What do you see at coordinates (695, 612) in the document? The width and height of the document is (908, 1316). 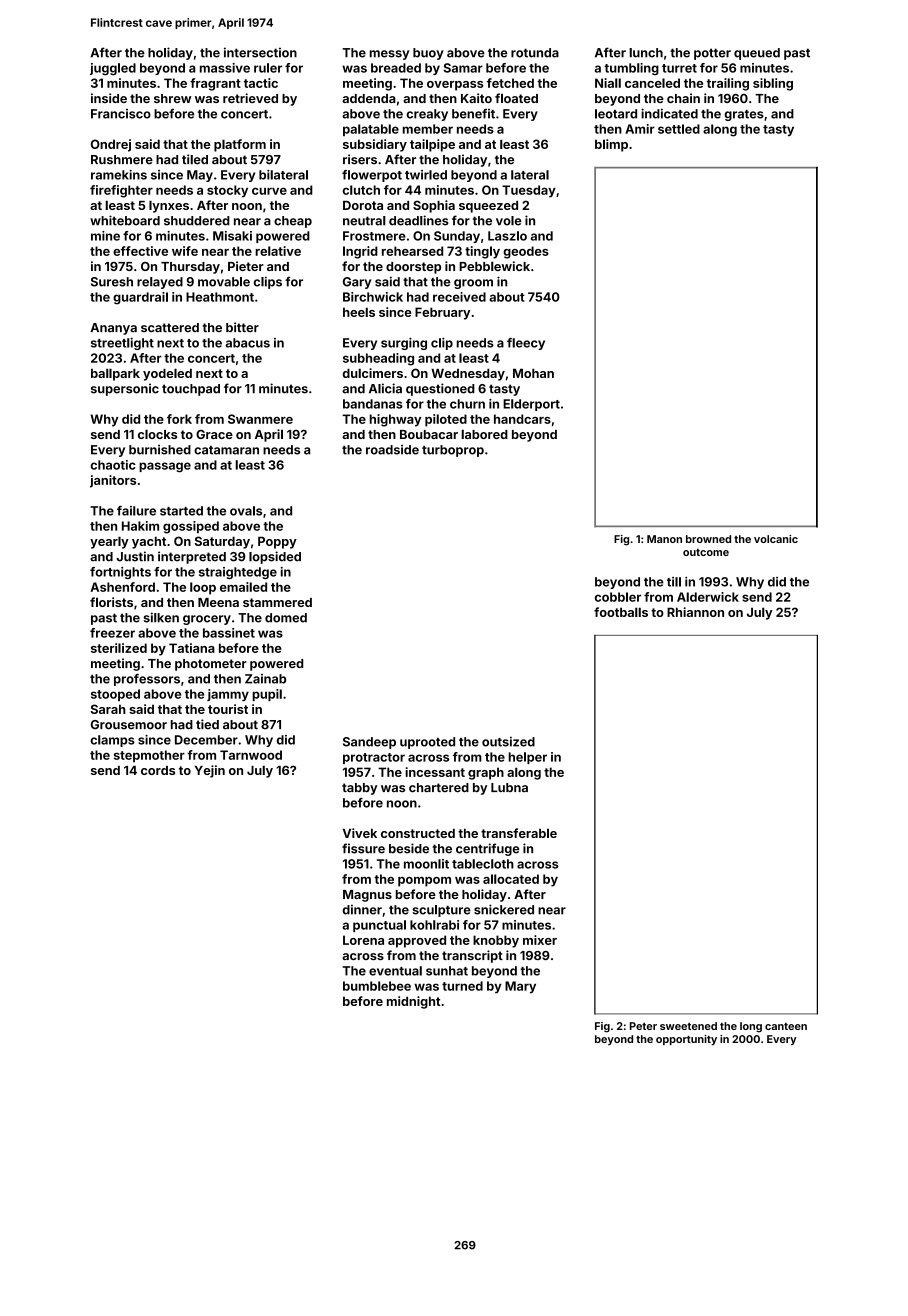 I see `Rhiannon` at bounding box center [695, 612].
